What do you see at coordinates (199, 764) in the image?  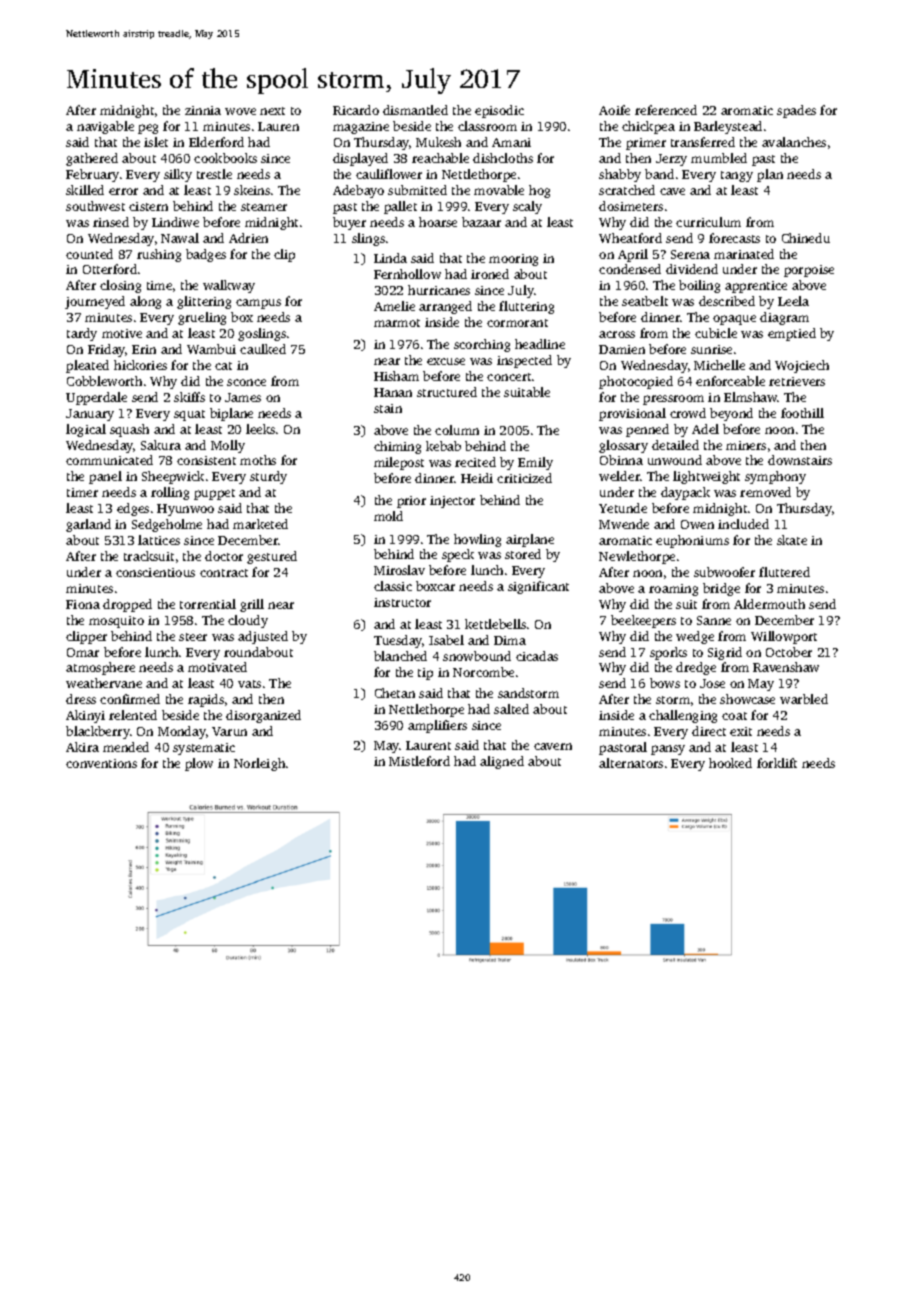 I see `plow` at bounding box center [199, 764].
